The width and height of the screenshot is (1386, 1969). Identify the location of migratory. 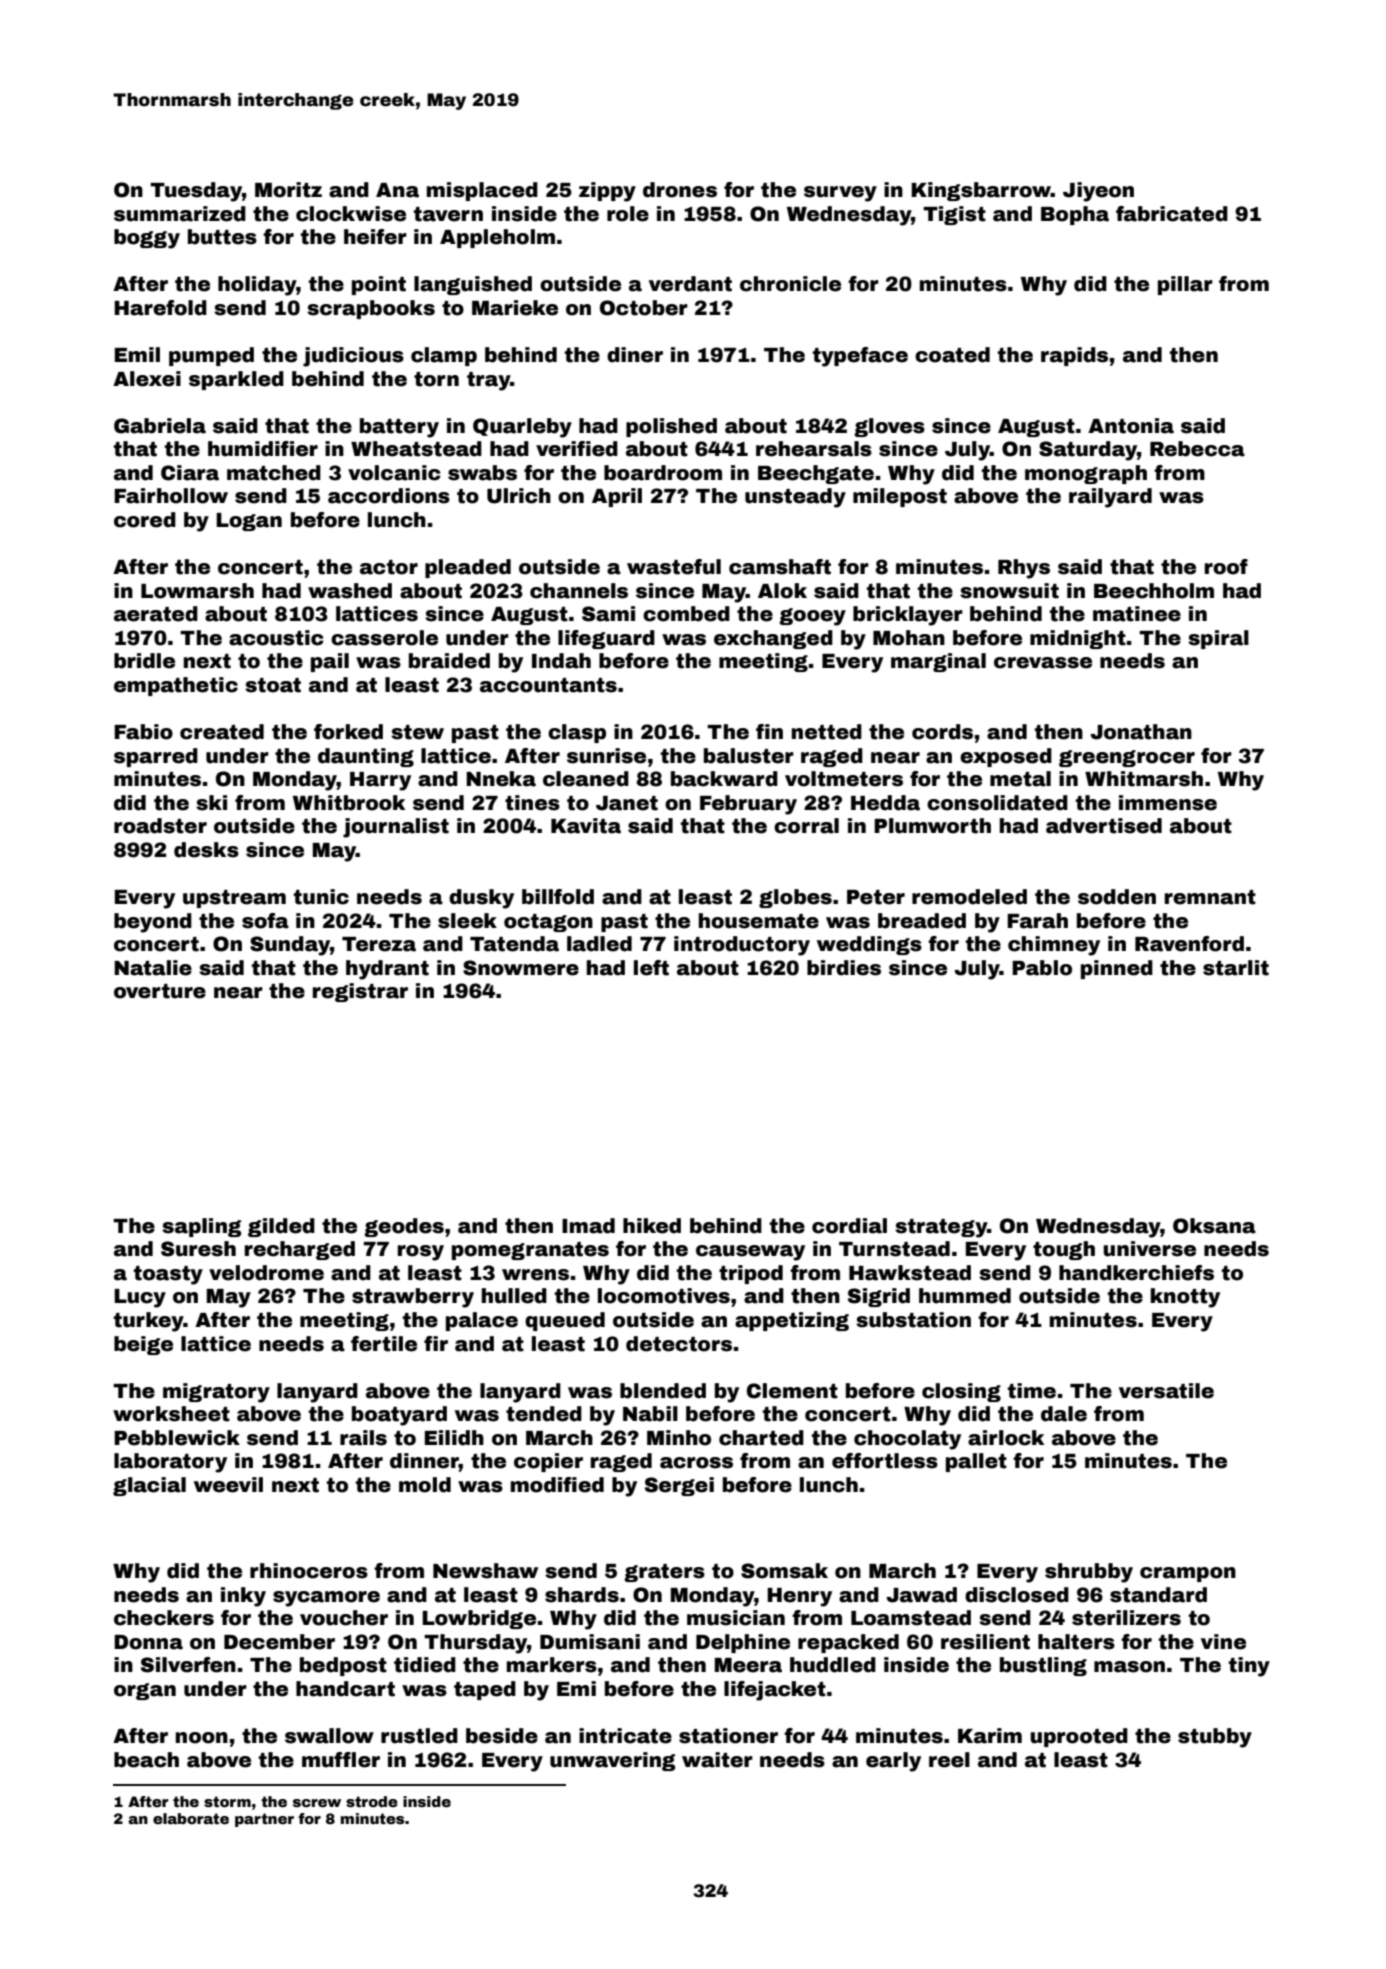
(216, 1393).
